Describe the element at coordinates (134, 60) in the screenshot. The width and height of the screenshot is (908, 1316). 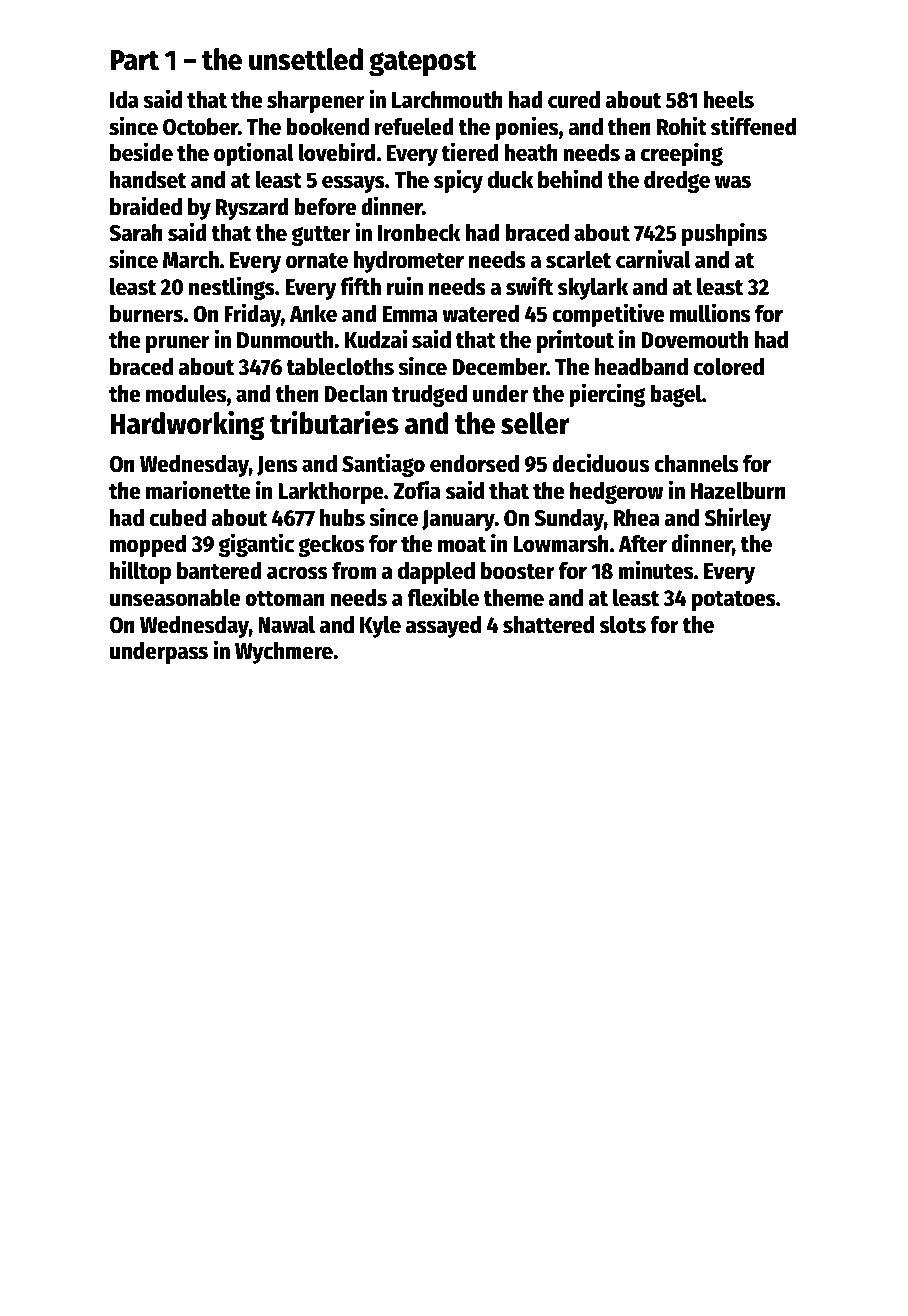
I see `Part` at that location.
